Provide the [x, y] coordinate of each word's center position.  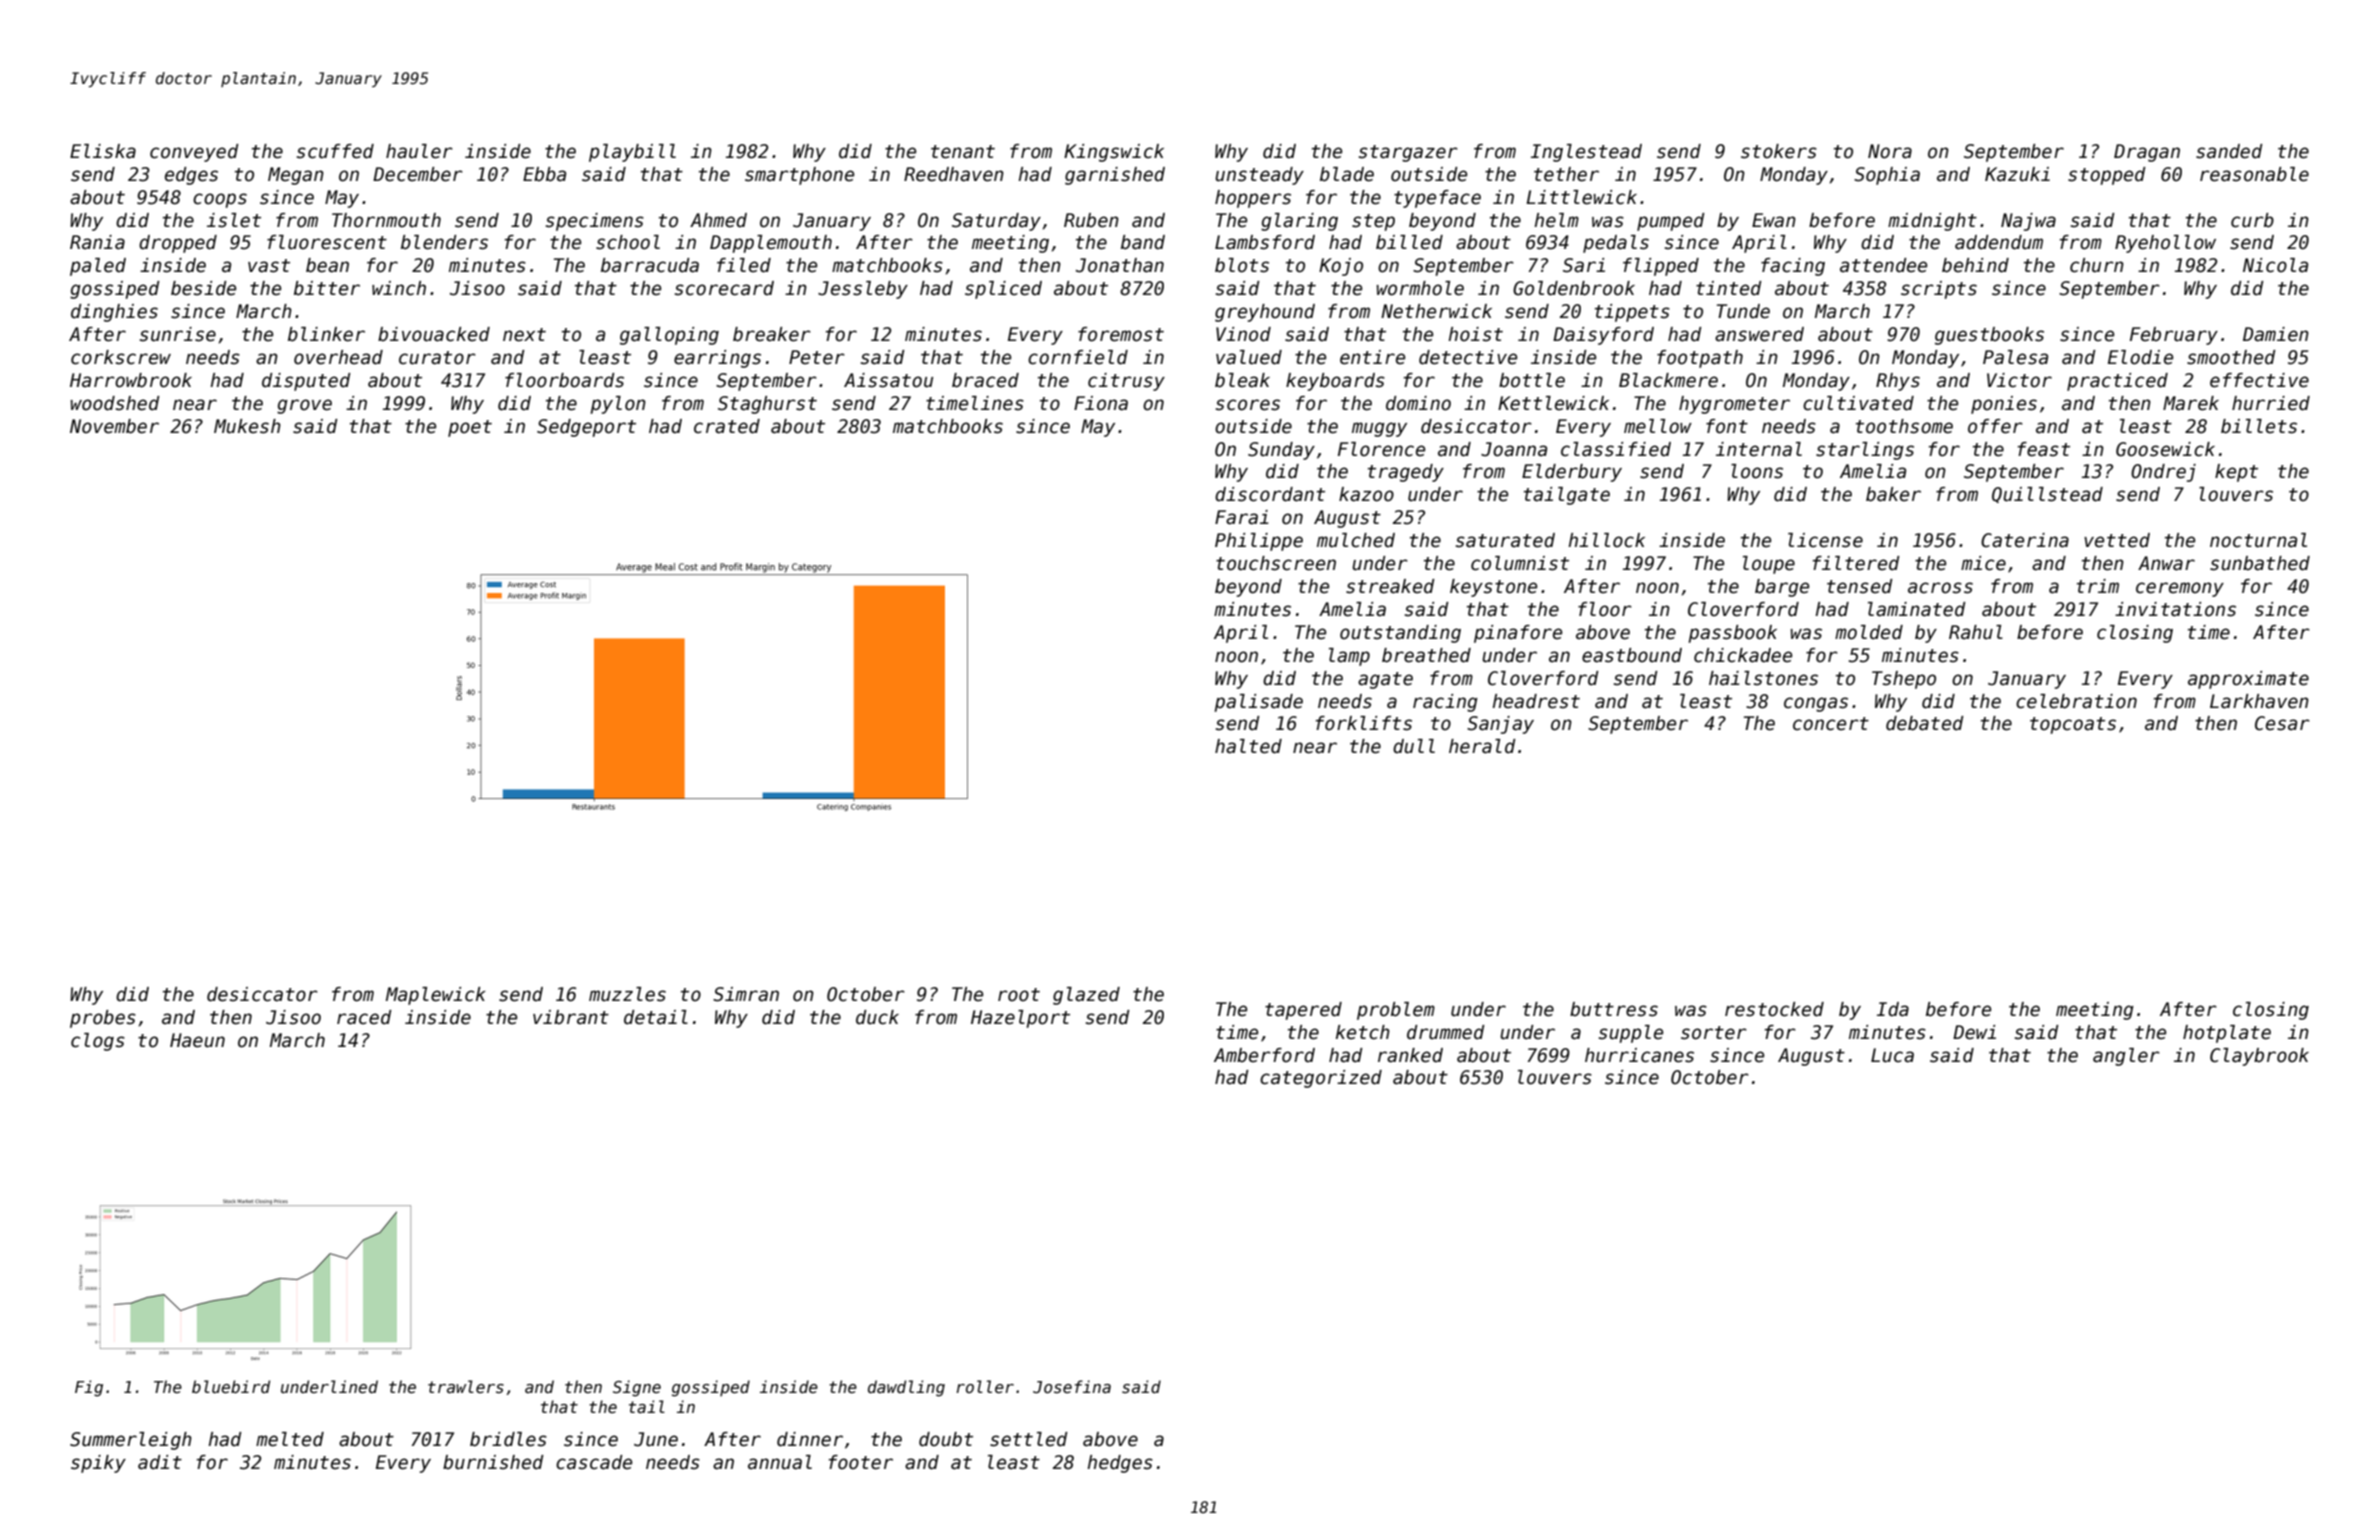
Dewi [1974, 1032]
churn [2097, 265]
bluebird [231, 1386]
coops [220, 200]
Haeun [197, 1040]
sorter [1714, 1033]
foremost [1121, 334]
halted [1248, 746]
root [1019, 995]
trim [2098, 586]
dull [1414, 746]
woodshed [115, 403]
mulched [1356, 540]
